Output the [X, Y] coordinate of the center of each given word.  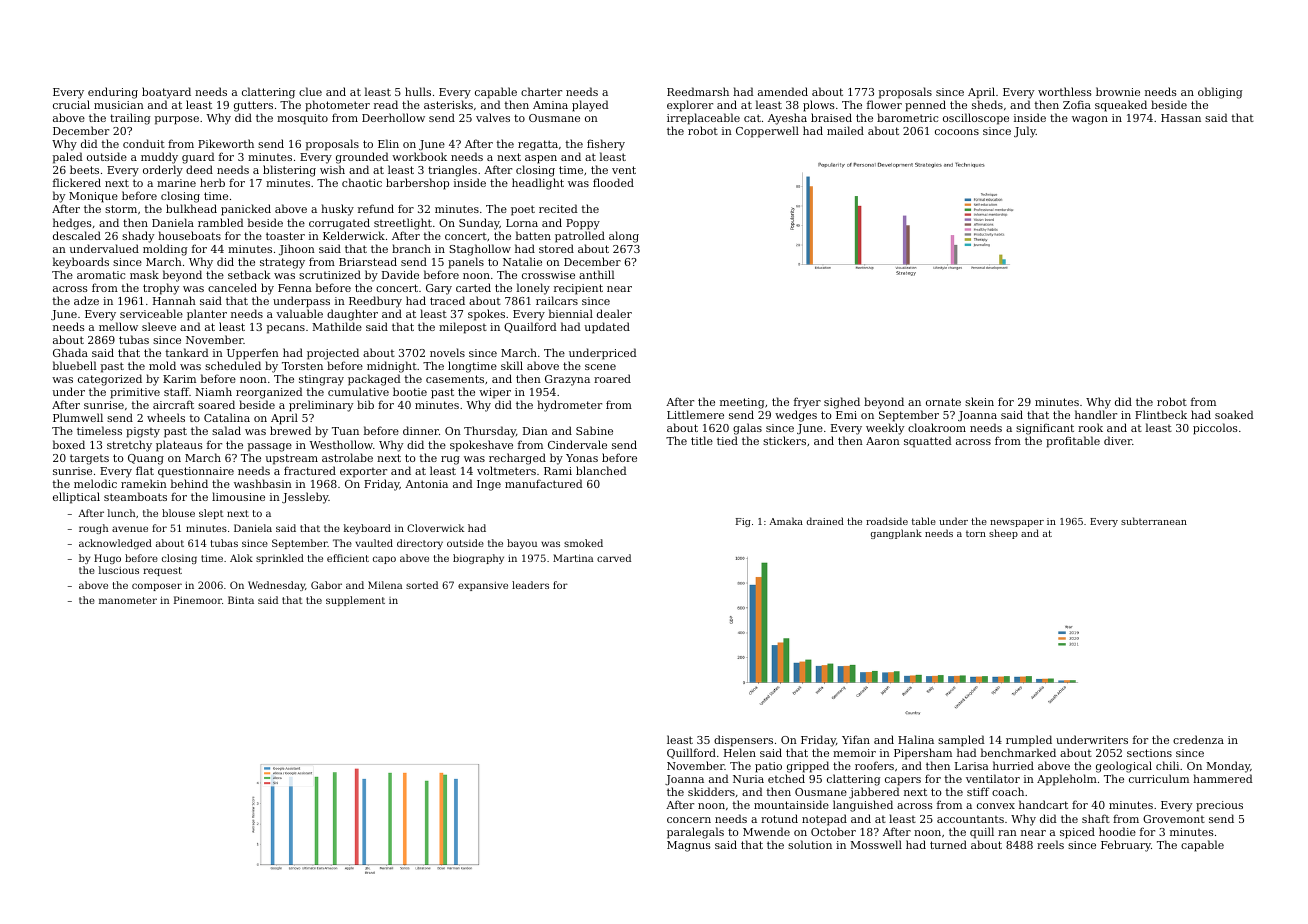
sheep [1003, 534]
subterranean [1154, 521]
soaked [1234, 414]
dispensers [743, 741]
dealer [614, 313]
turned [948, 844]
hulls [418, 91]
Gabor [326, 585]
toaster [285, 236]
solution [810, 844]
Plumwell [78, 417]
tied [727, 440]
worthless [1065, 91]
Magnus [689, 846]
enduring [113, 93]
